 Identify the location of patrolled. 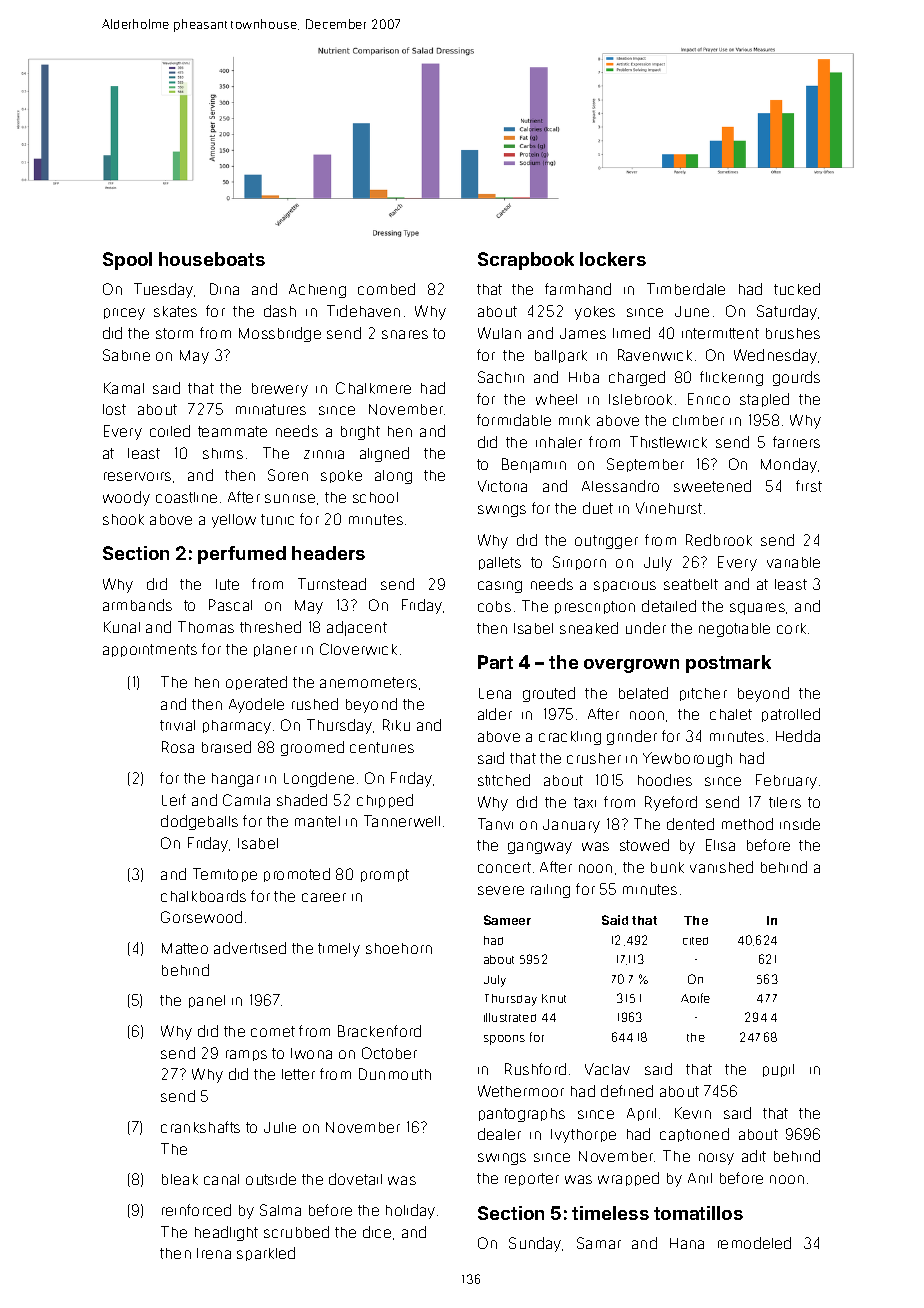
(791, 715).
